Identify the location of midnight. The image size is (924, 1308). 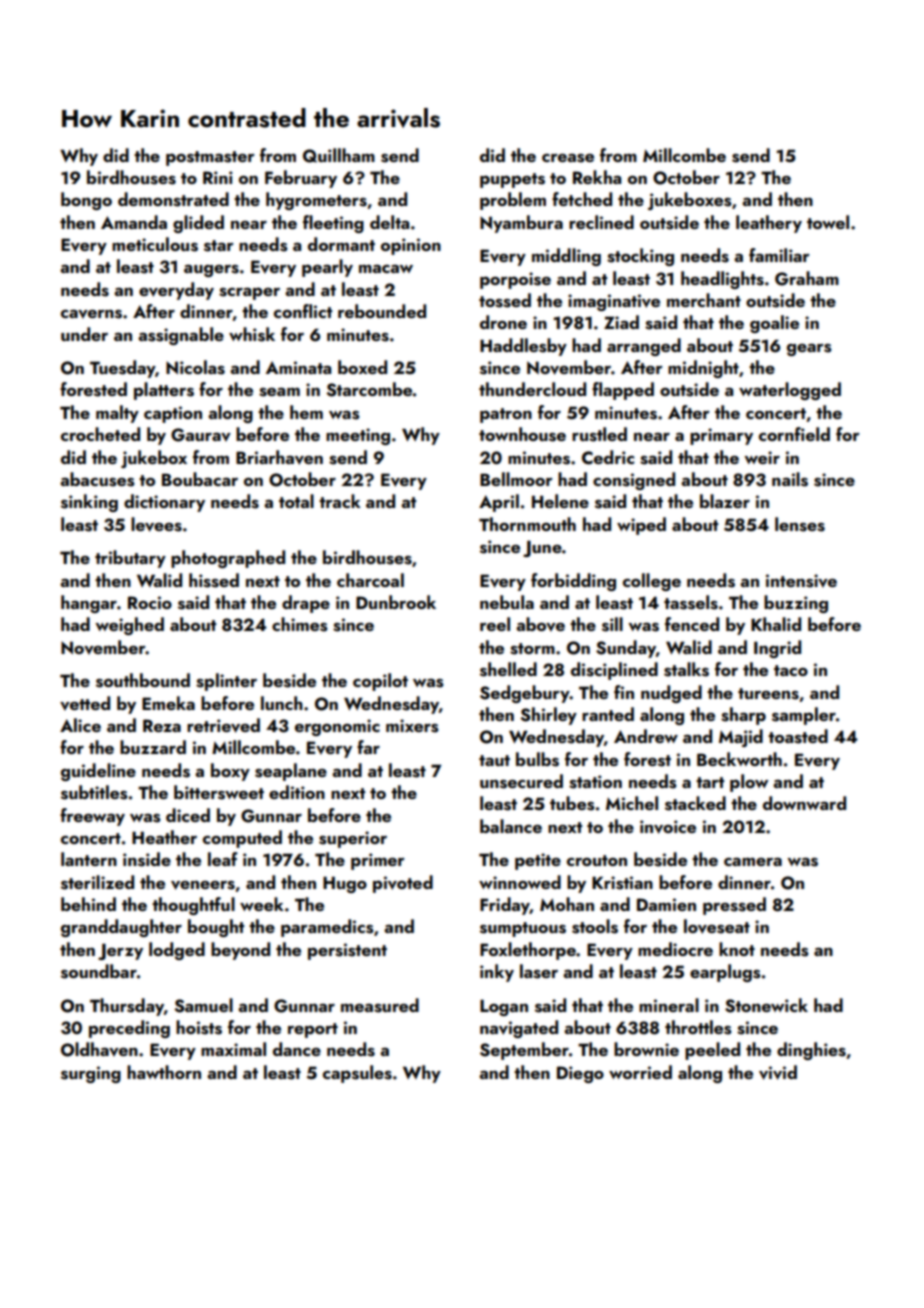
(703, 369).
